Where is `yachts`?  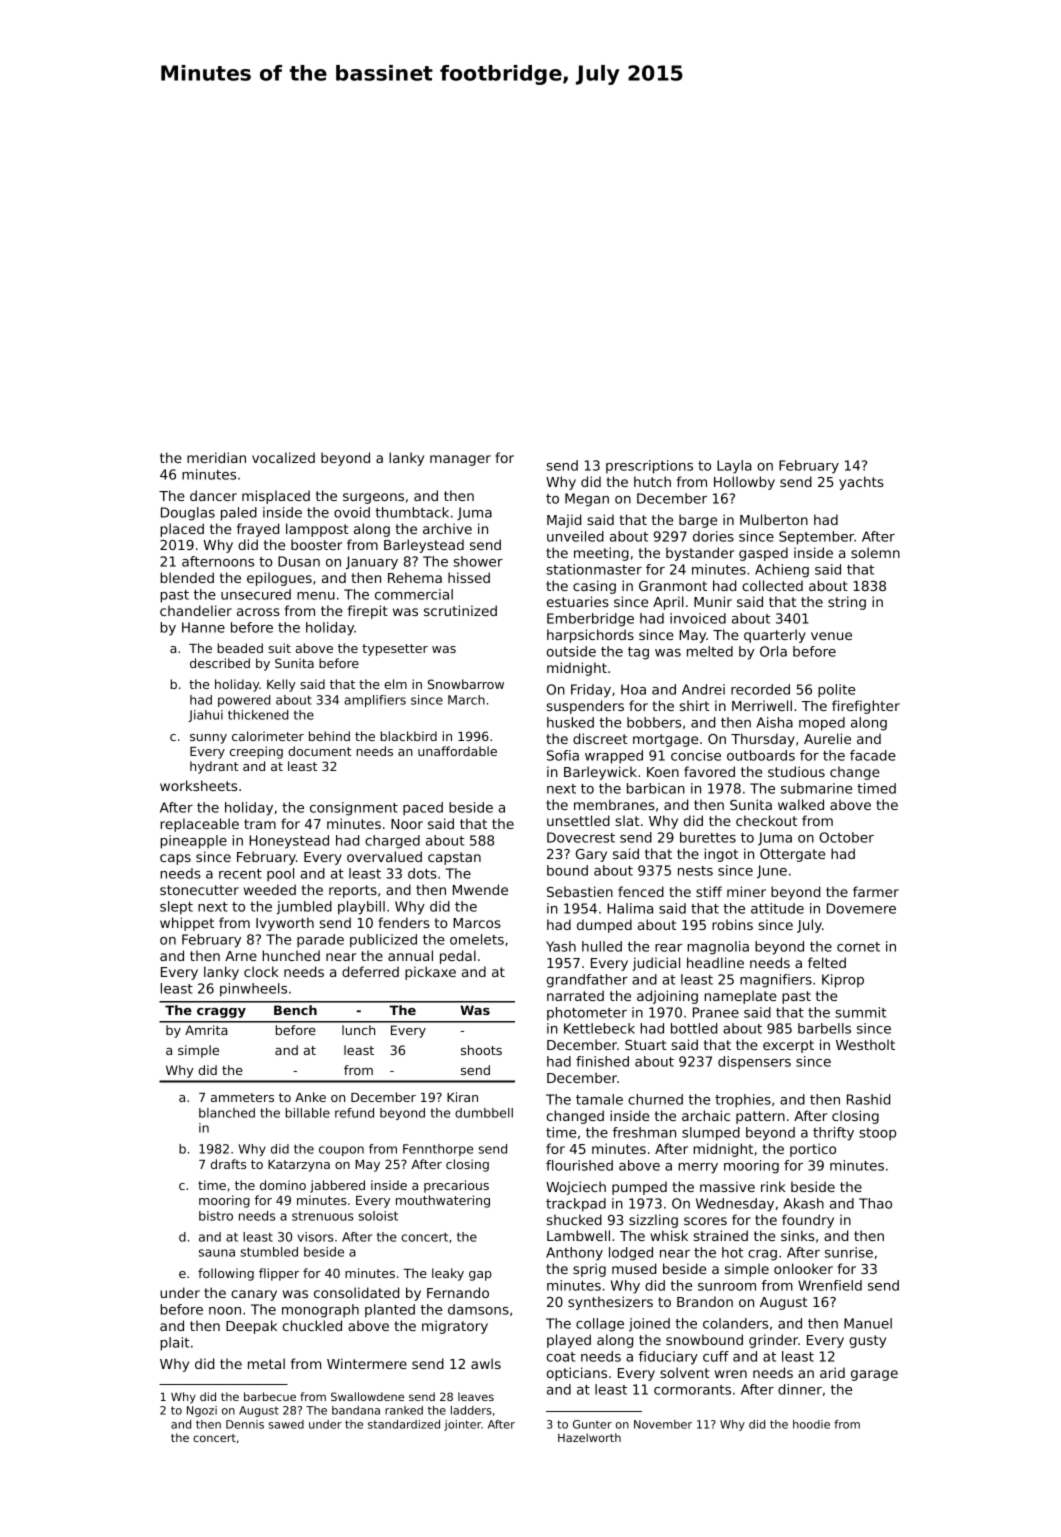
yachts is located at coordinates (861, 483).
